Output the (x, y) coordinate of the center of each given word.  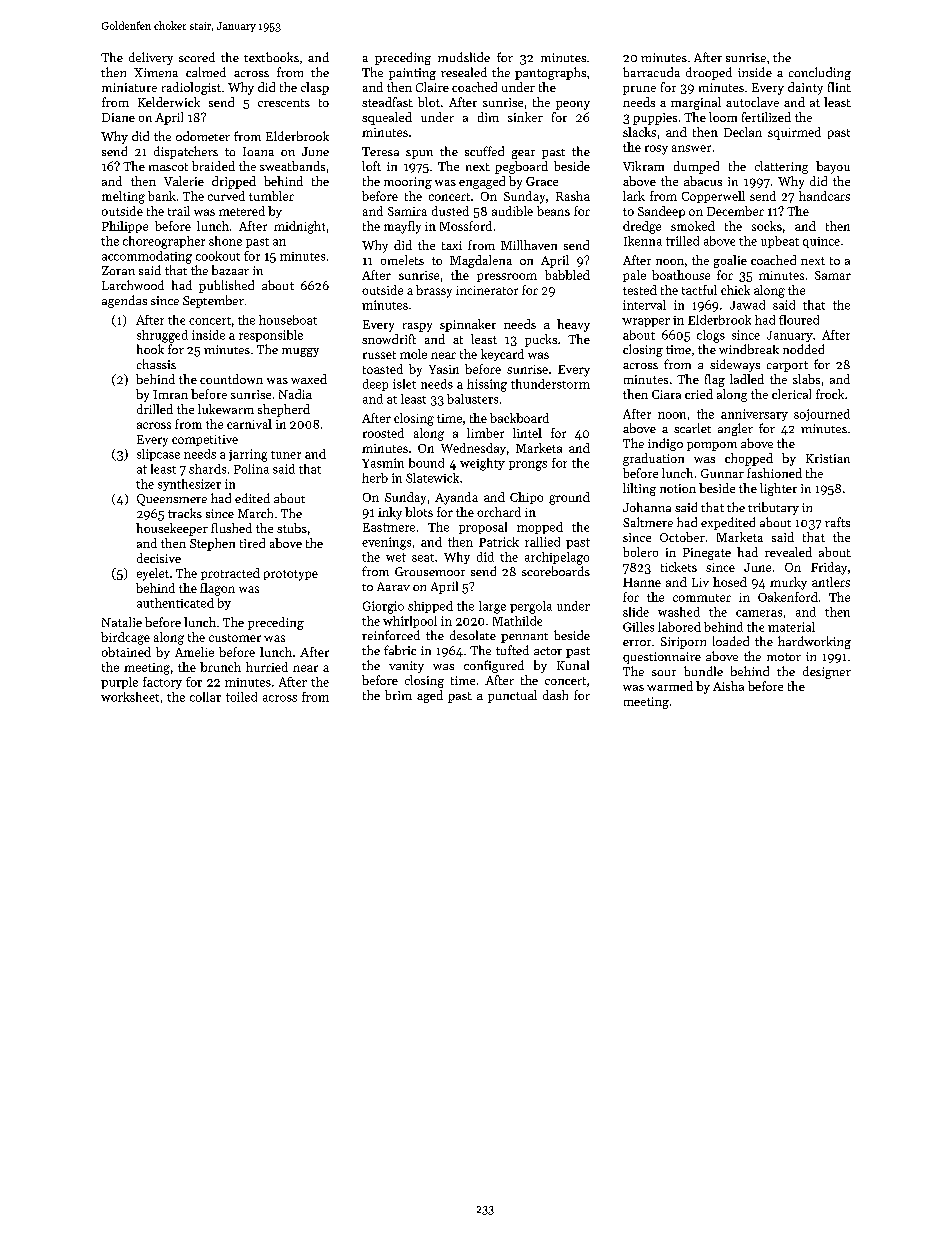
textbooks (271, 57)
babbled (567, 275)
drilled (155, 409)
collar (205, 697)
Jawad (747, 305)
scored (197, 57)
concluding (820, 73)
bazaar (230, 270)
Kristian (828, 458)
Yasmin (383, 463)
